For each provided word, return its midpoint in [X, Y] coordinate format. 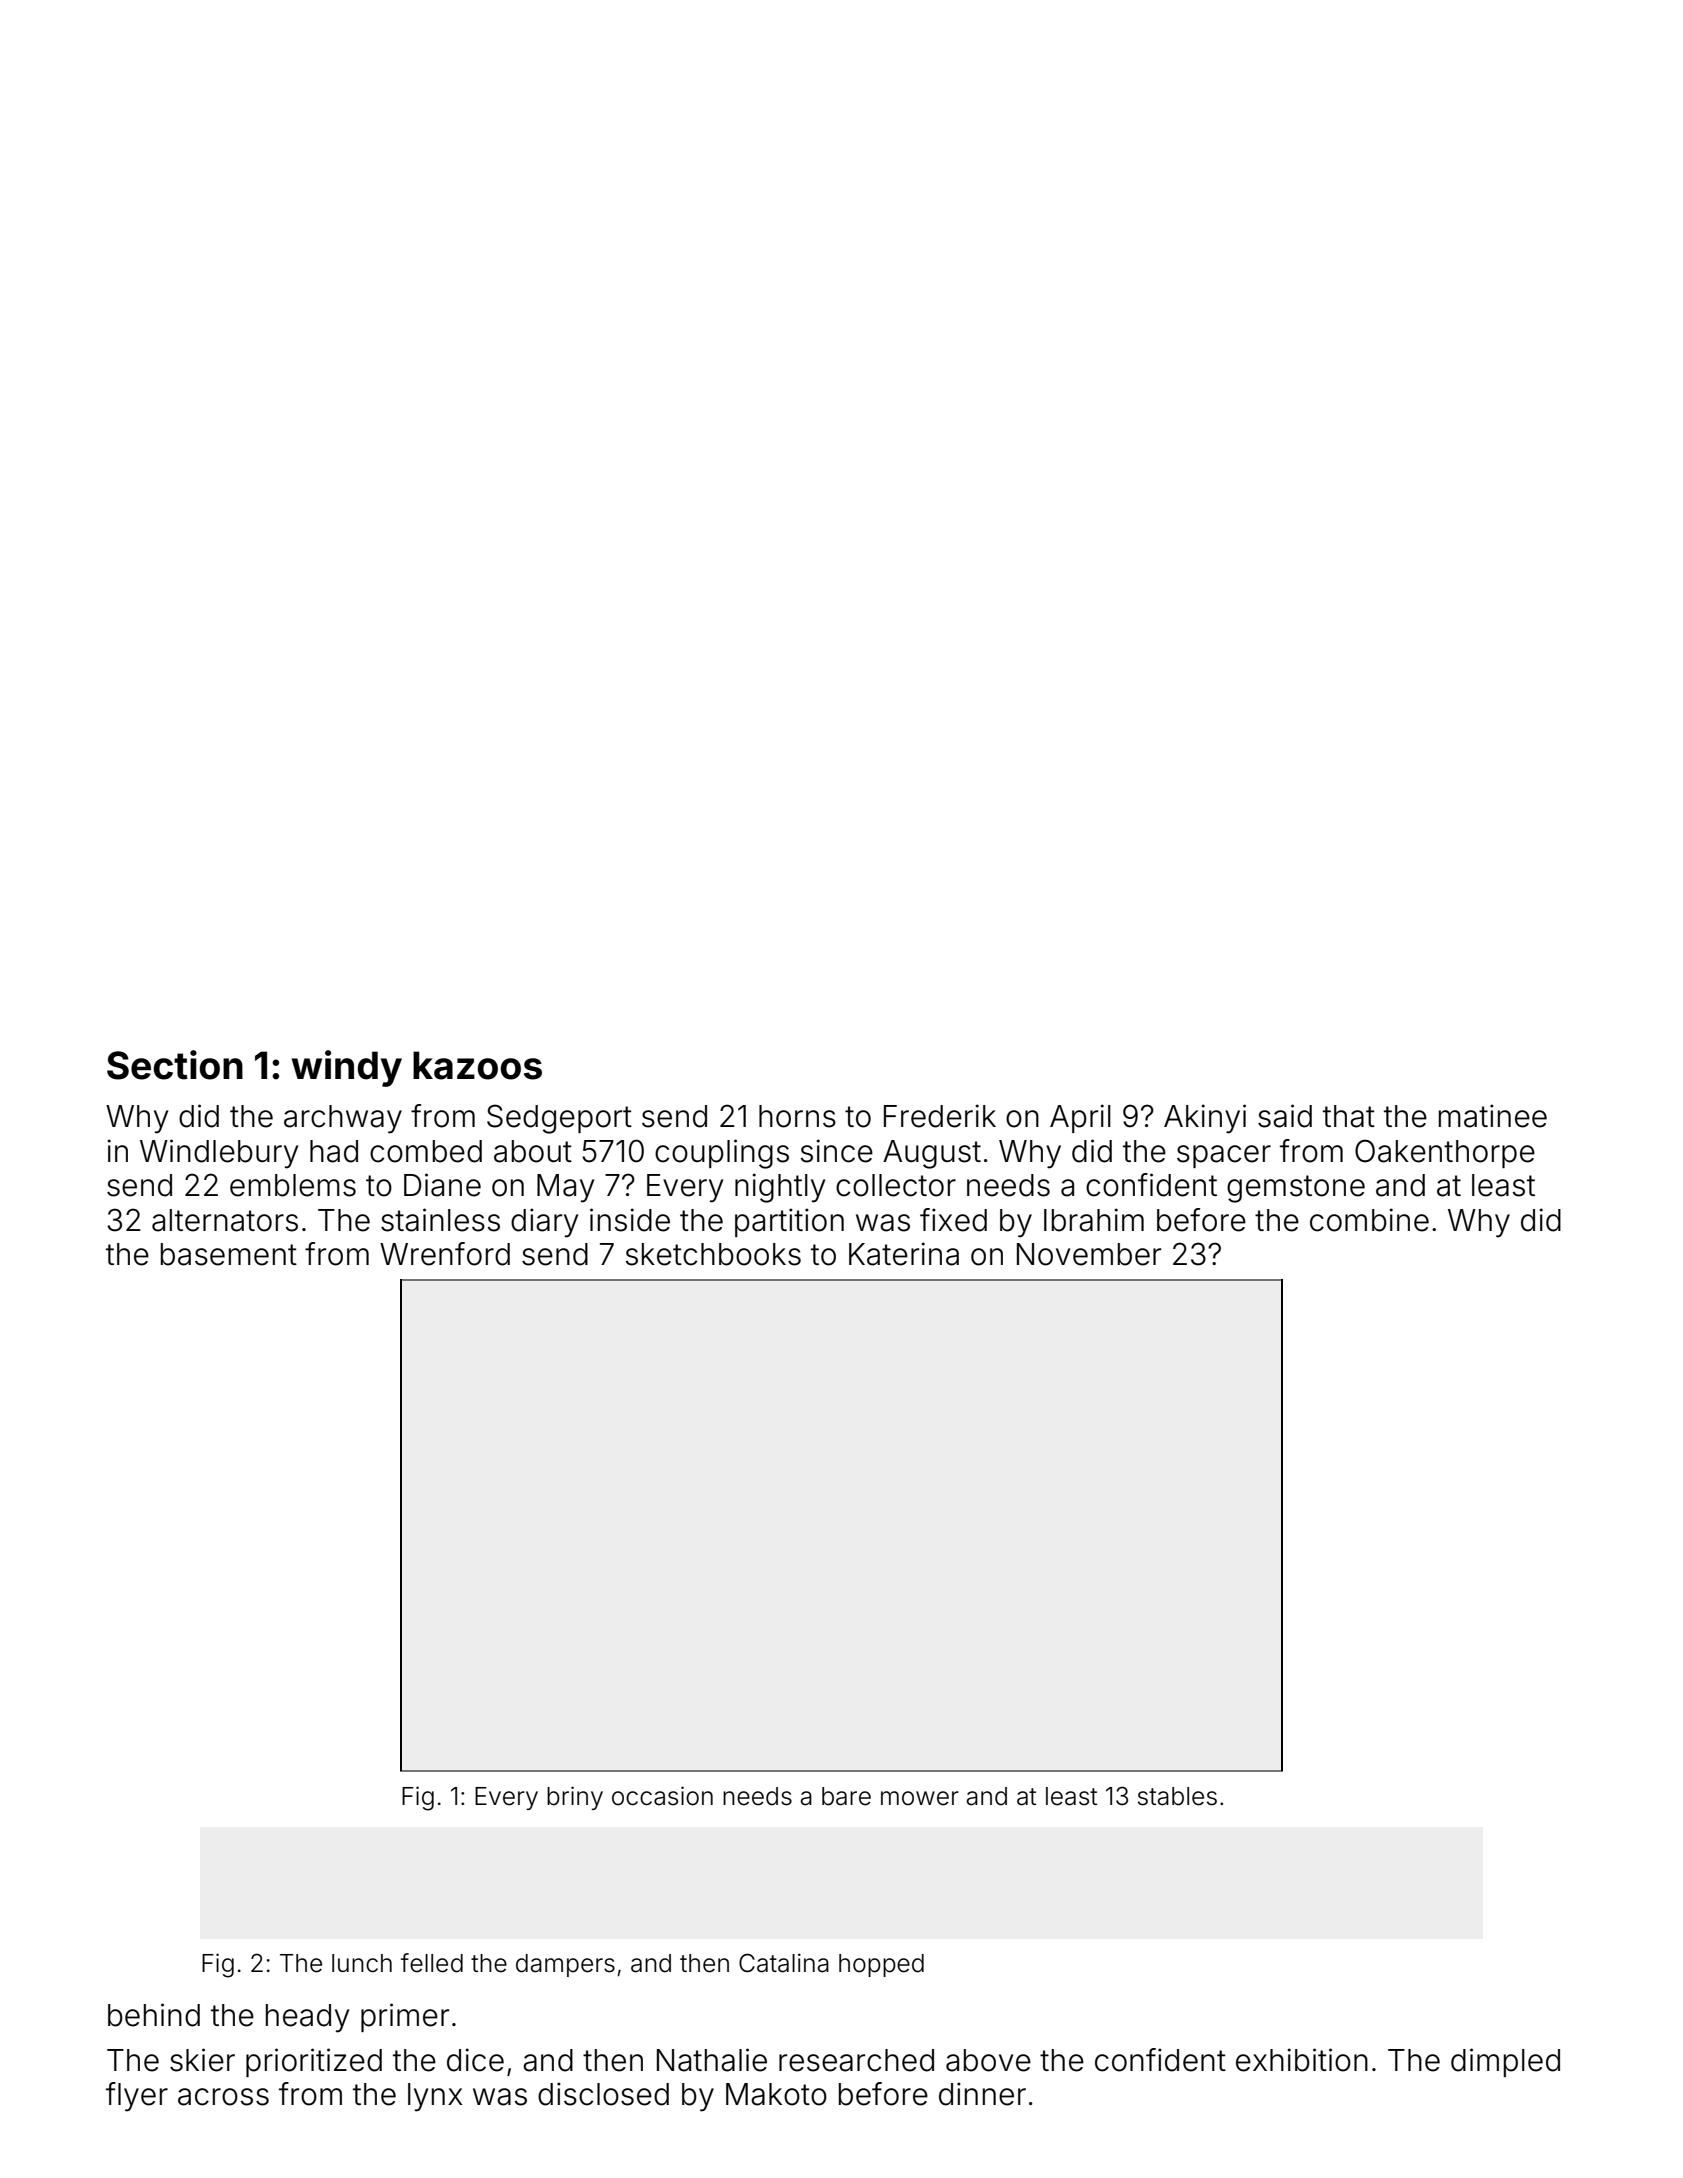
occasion [662, 1796]
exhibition [1302, 2060]
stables [1177, 1796]
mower [920, 1798]
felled [432, 1963]
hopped [881, 1965]
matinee [1493, 1116]
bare [846, 1796]
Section [175, 1065]
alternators [225, 1220]
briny [575, 1798]
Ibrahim [1094, 1220]
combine [1369, 1220]
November [1089, 1254]
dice [475, 2060]
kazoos [477, 1065]
